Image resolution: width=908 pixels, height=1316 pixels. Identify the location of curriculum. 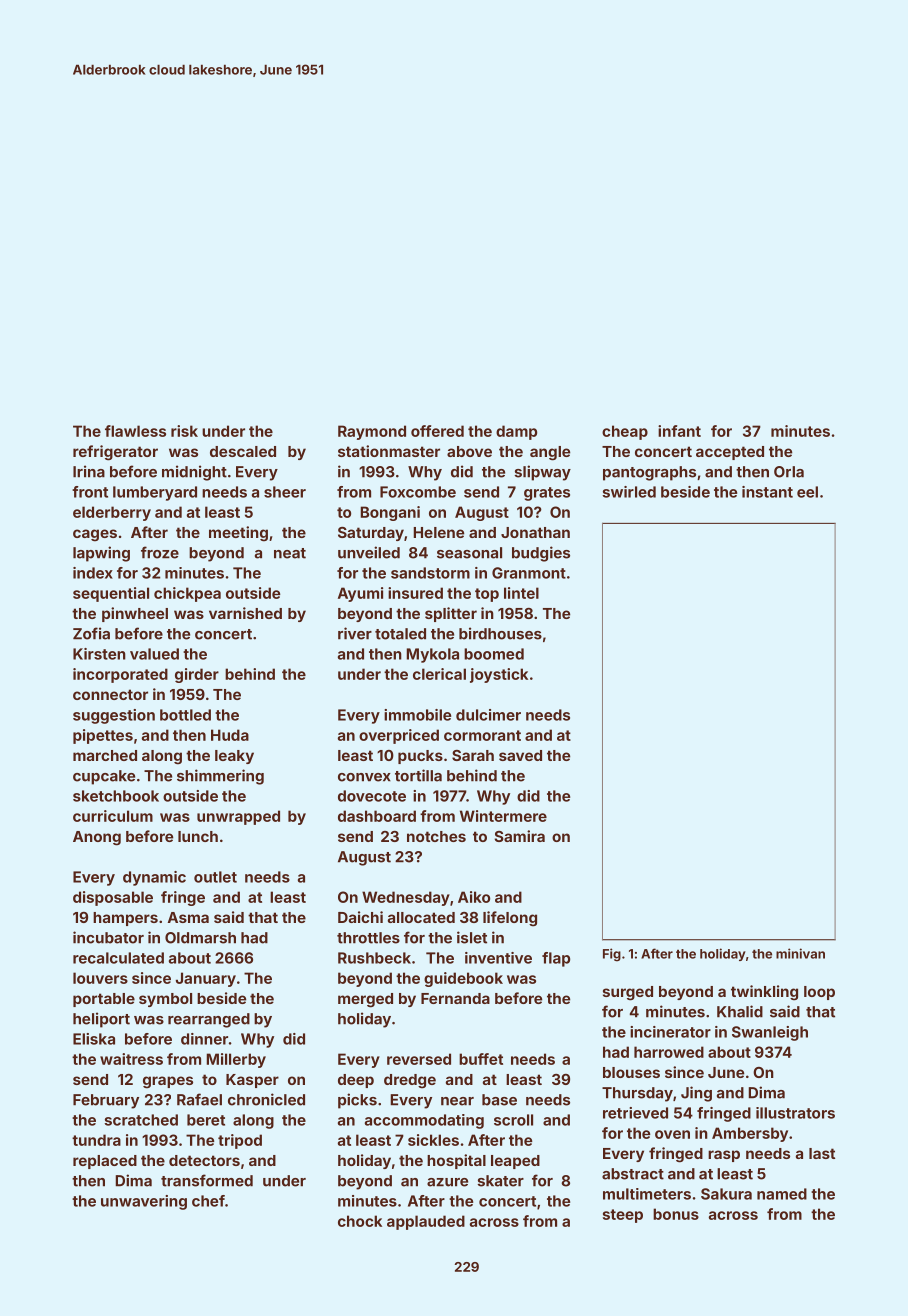
(113, 816).
